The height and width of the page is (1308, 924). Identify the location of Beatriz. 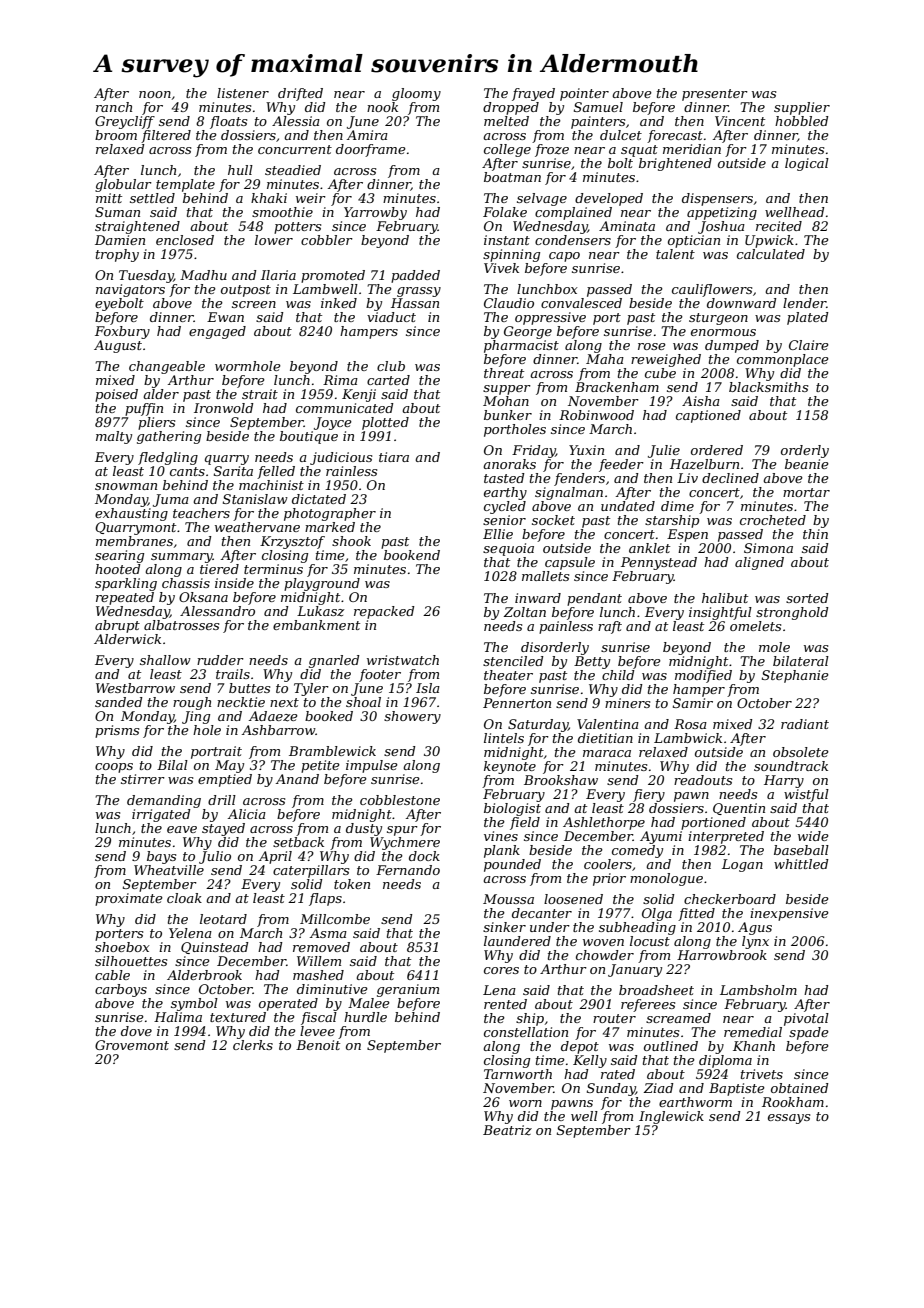
(507, 1130).
